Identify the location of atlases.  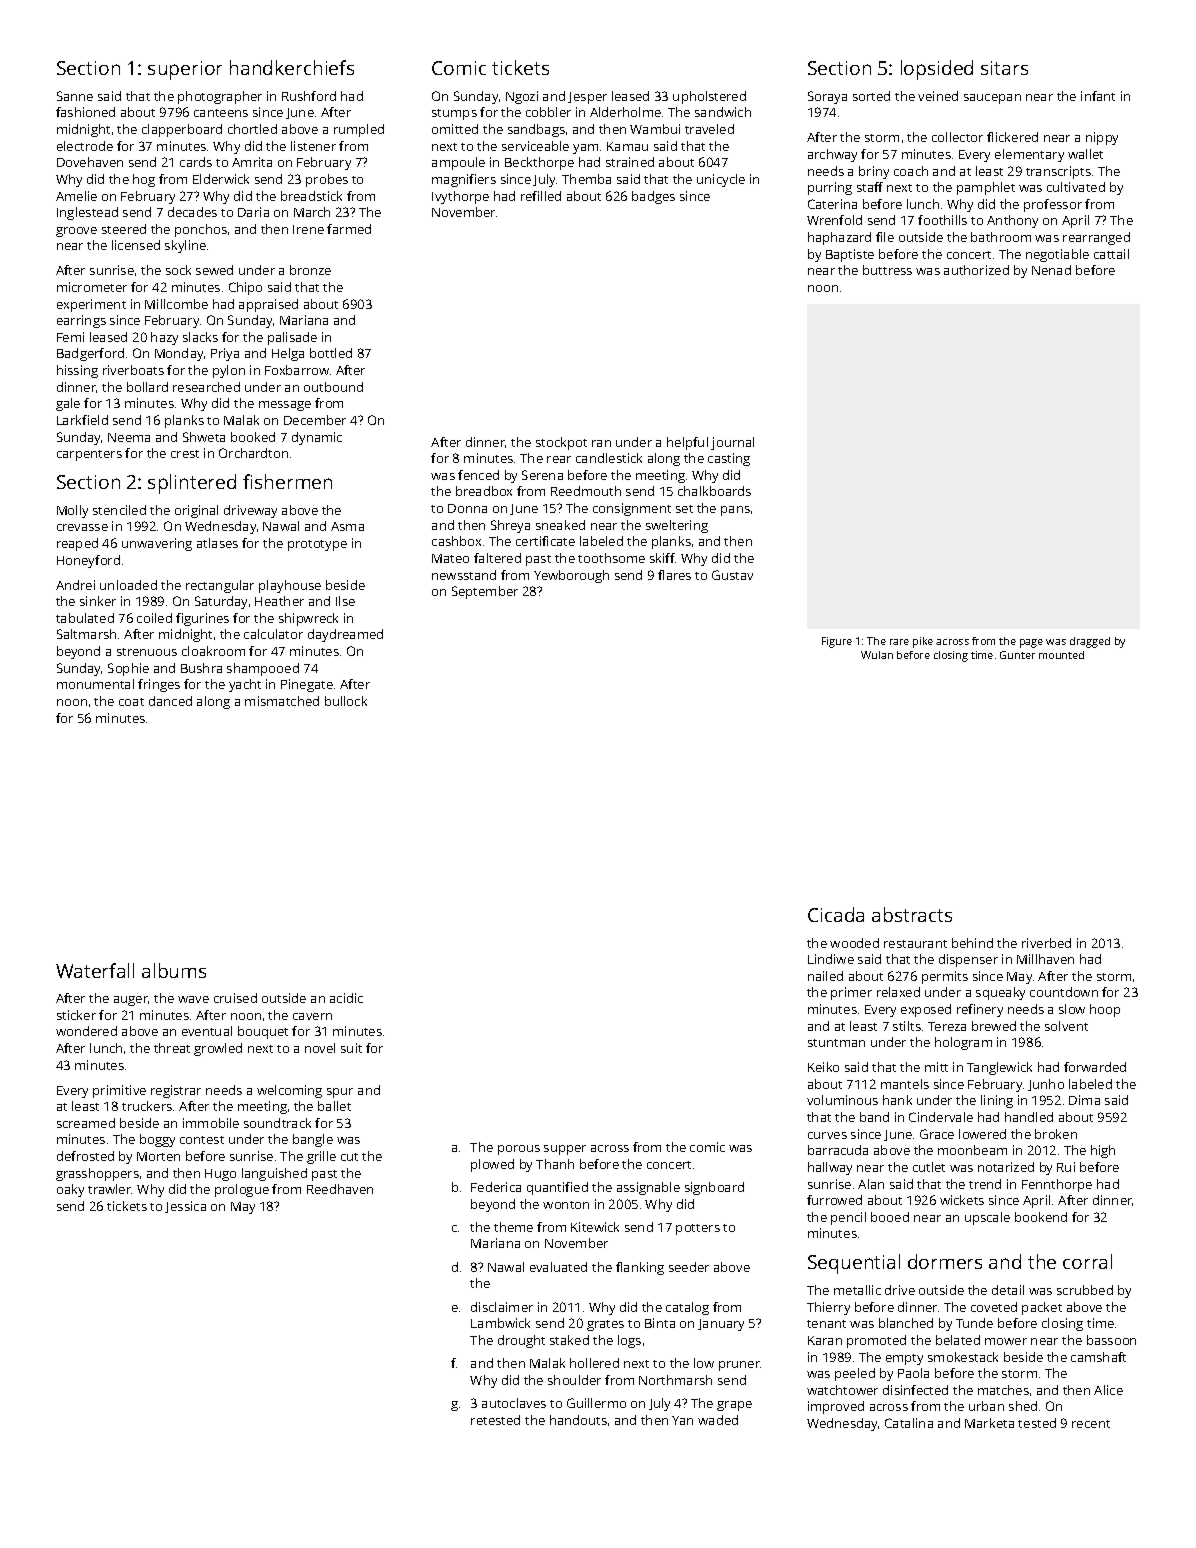
(217, 543).
